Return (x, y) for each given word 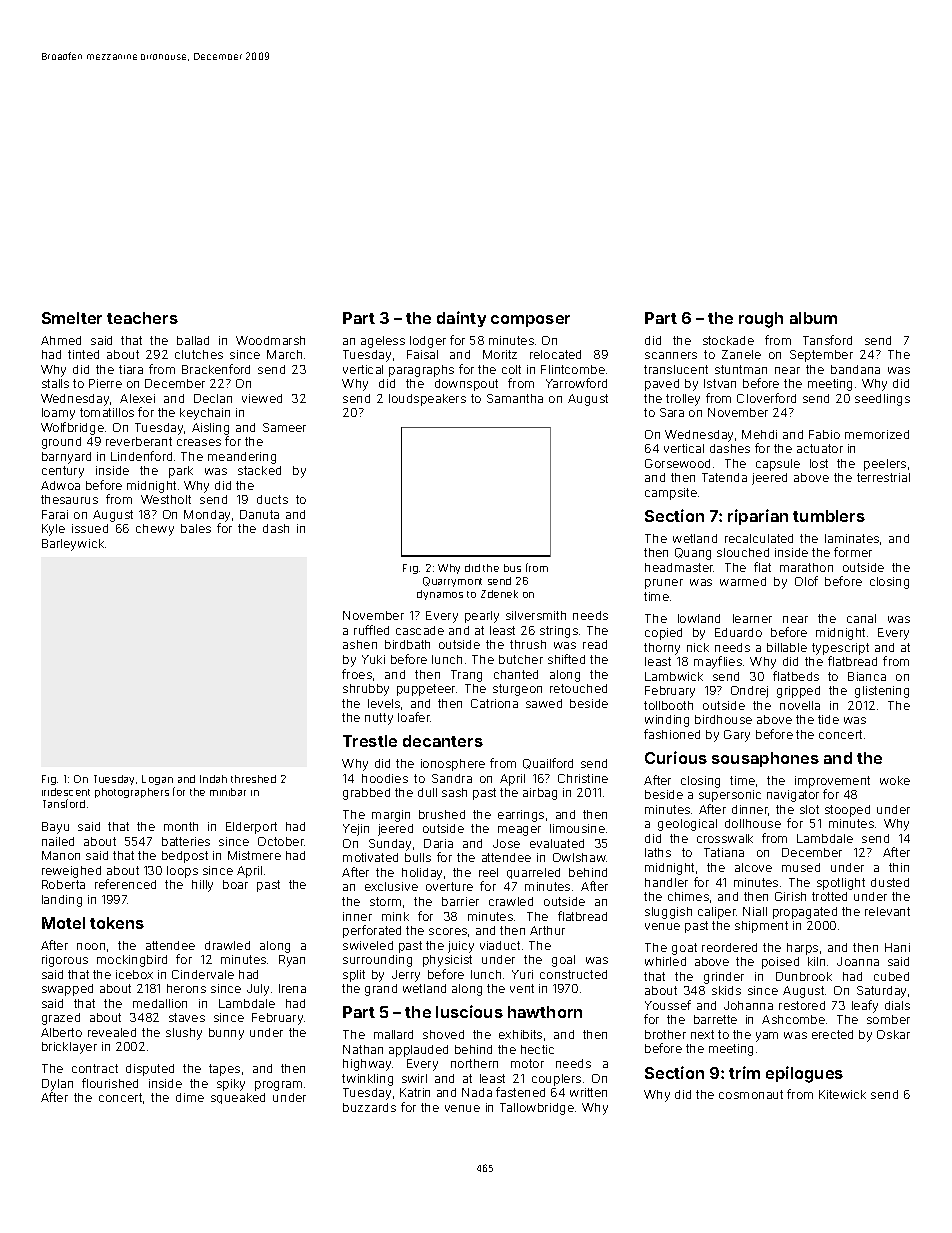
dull (427, 792)
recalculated (759, 538)
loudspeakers (427, 400)
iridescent (66, 792)
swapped (67, 990)
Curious (676, 757)
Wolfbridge (72, 428)
